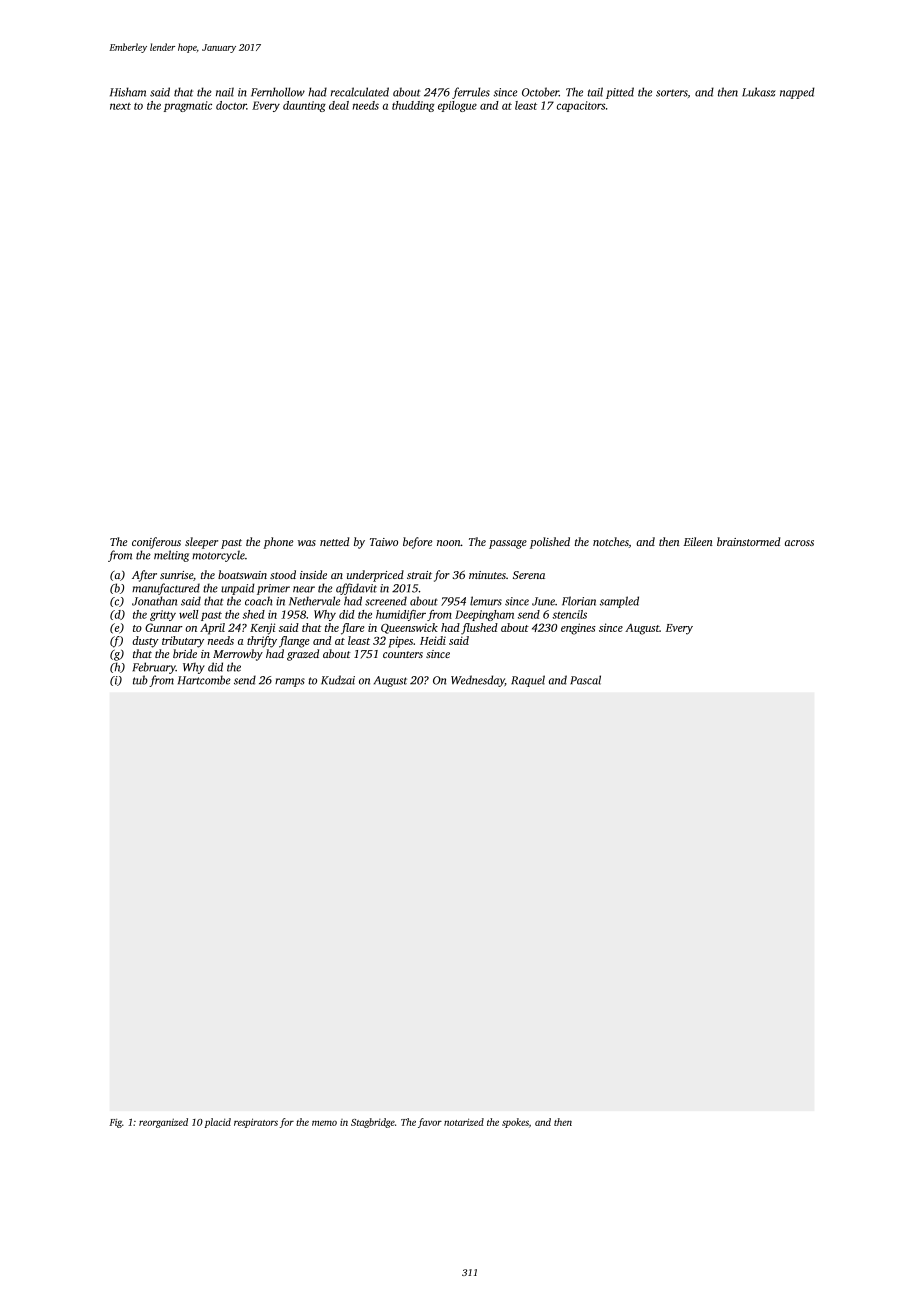 The image size is (924, 1308). I want to click on Fig, so click(115, 1123).
